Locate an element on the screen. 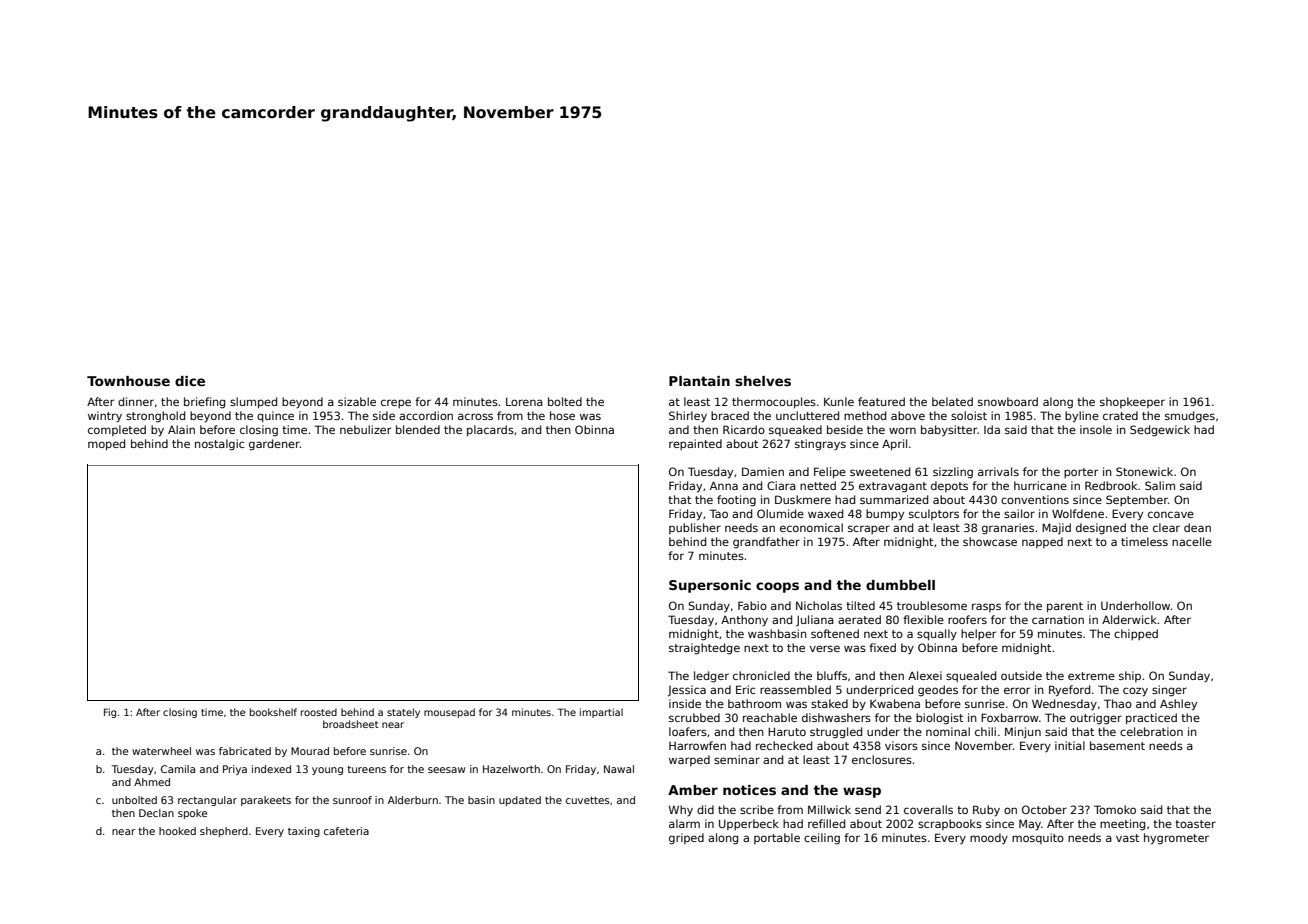 The image size is (1308, 924). Shirley is located at coordinates (688, 417).
